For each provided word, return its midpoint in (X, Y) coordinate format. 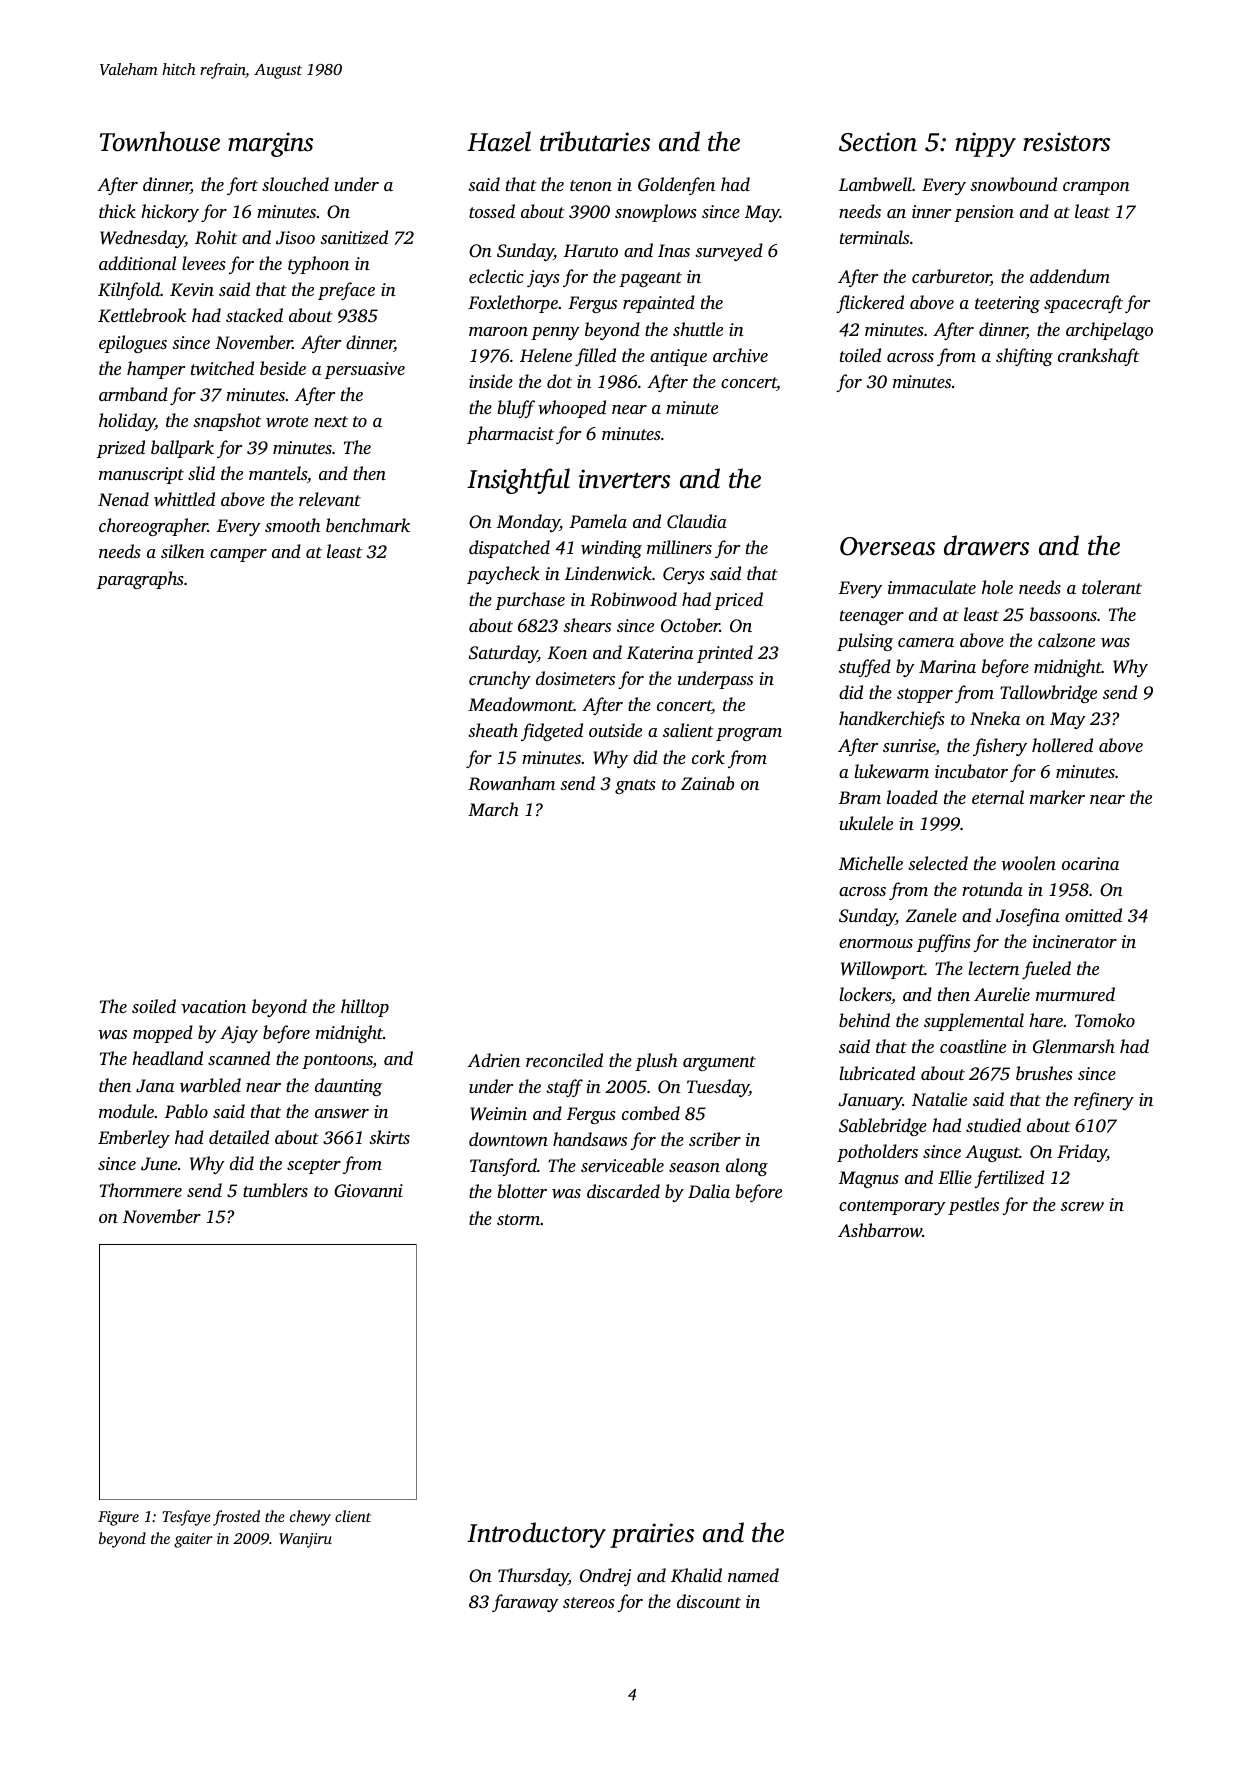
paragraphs (140, 580)
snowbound (1013, 184)
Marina (947, 666)
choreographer (153, 527)
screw (1082, 1206)
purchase (530, 601)
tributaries (595, 141)
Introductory (536, 1535)
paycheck (503, 575)
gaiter (193, 1540)
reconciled (564, 1060)
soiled (154, 1006)
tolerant (1112, 587)
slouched (295, 184)
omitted (1093, 915)
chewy (310, 1518)
